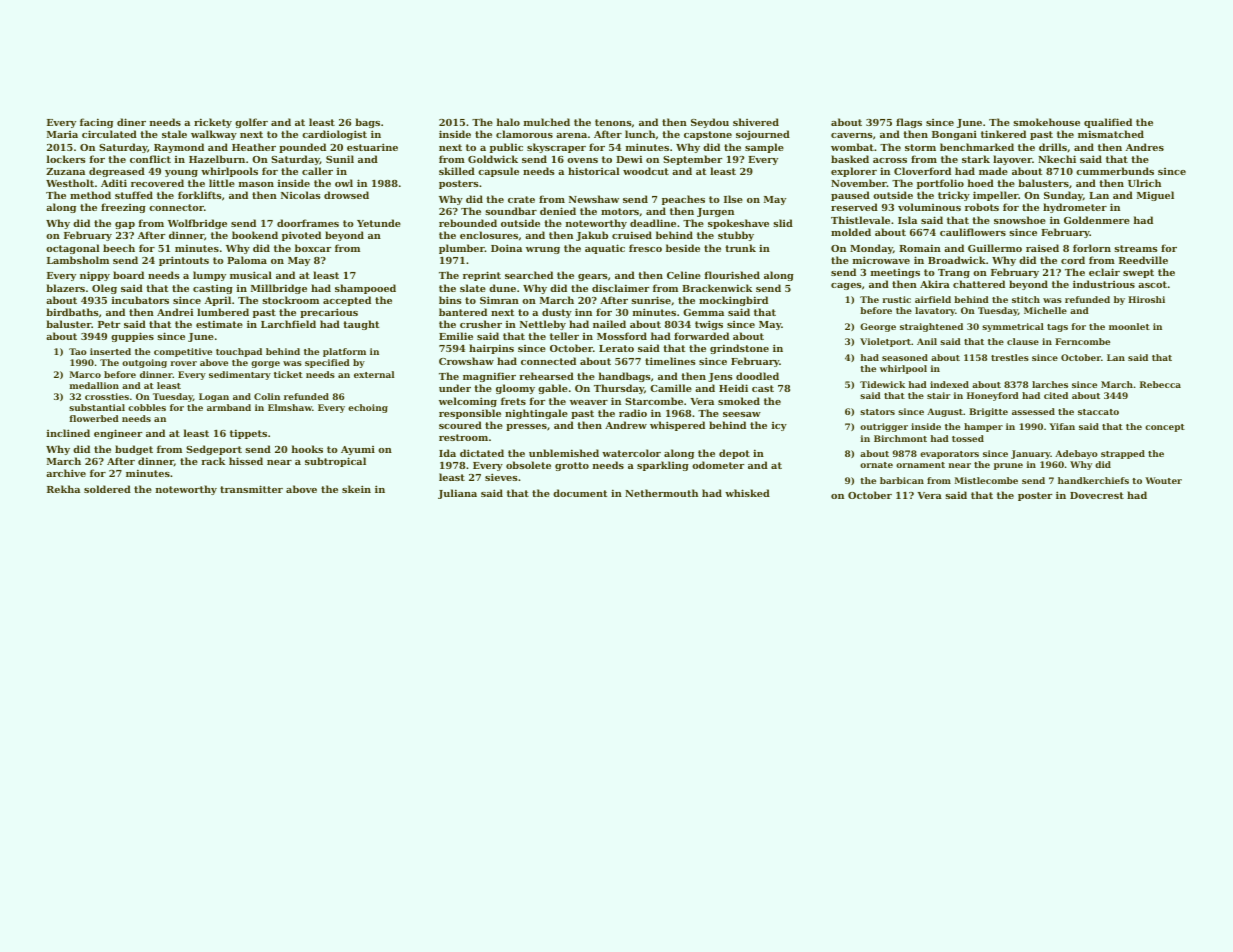  I want to click on soldered, so click(107, 489).
